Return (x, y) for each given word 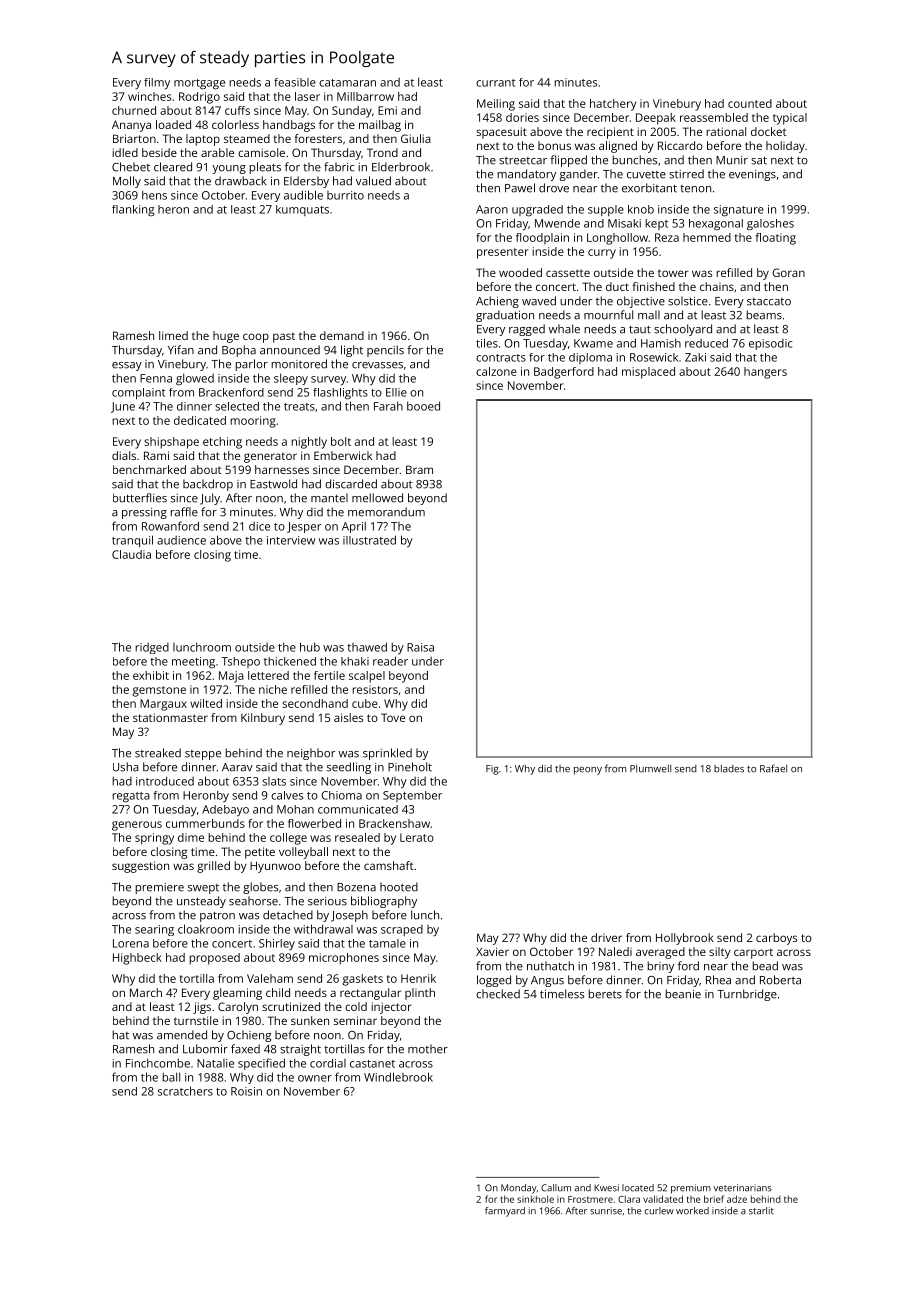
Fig (492, 770)
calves (287, 795)
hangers (765, 373)
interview (291, 540)
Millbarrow (365, 96)
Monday (519, 1189)
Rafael (773, 768)
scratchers (185, 1091)
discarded (351, 484)
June (123, 407)
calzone (496, 371)
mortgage (199, 84)
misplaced (648, 373)
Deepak (656, 119)
